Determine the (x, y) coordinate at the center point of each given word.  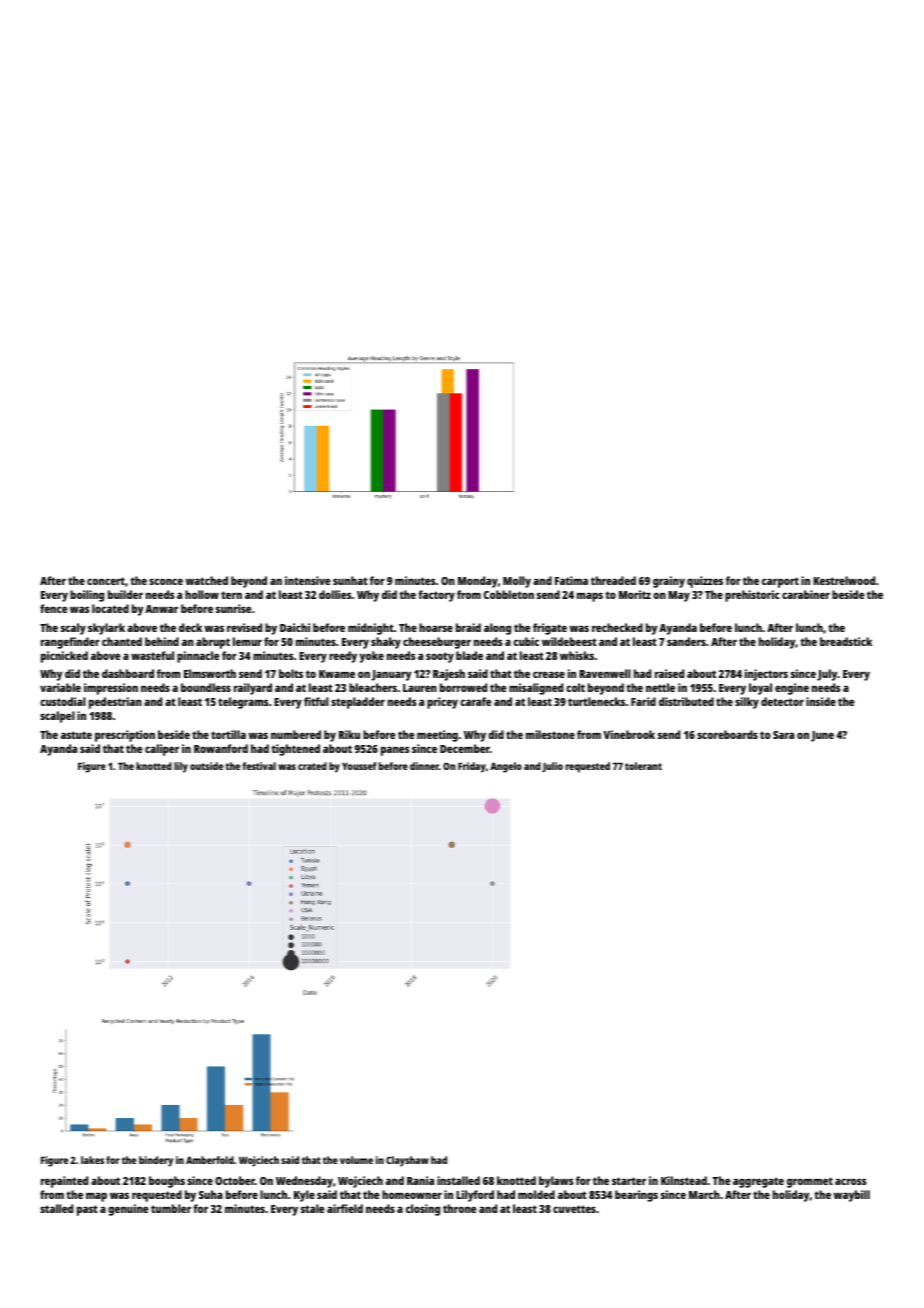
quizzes (705, 582)
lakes (92, 1160)
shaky (386, 643)
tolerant (643, 766)
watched (206, 580)
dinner (424, 766)
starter (629, 1181)
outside (206, 766)
